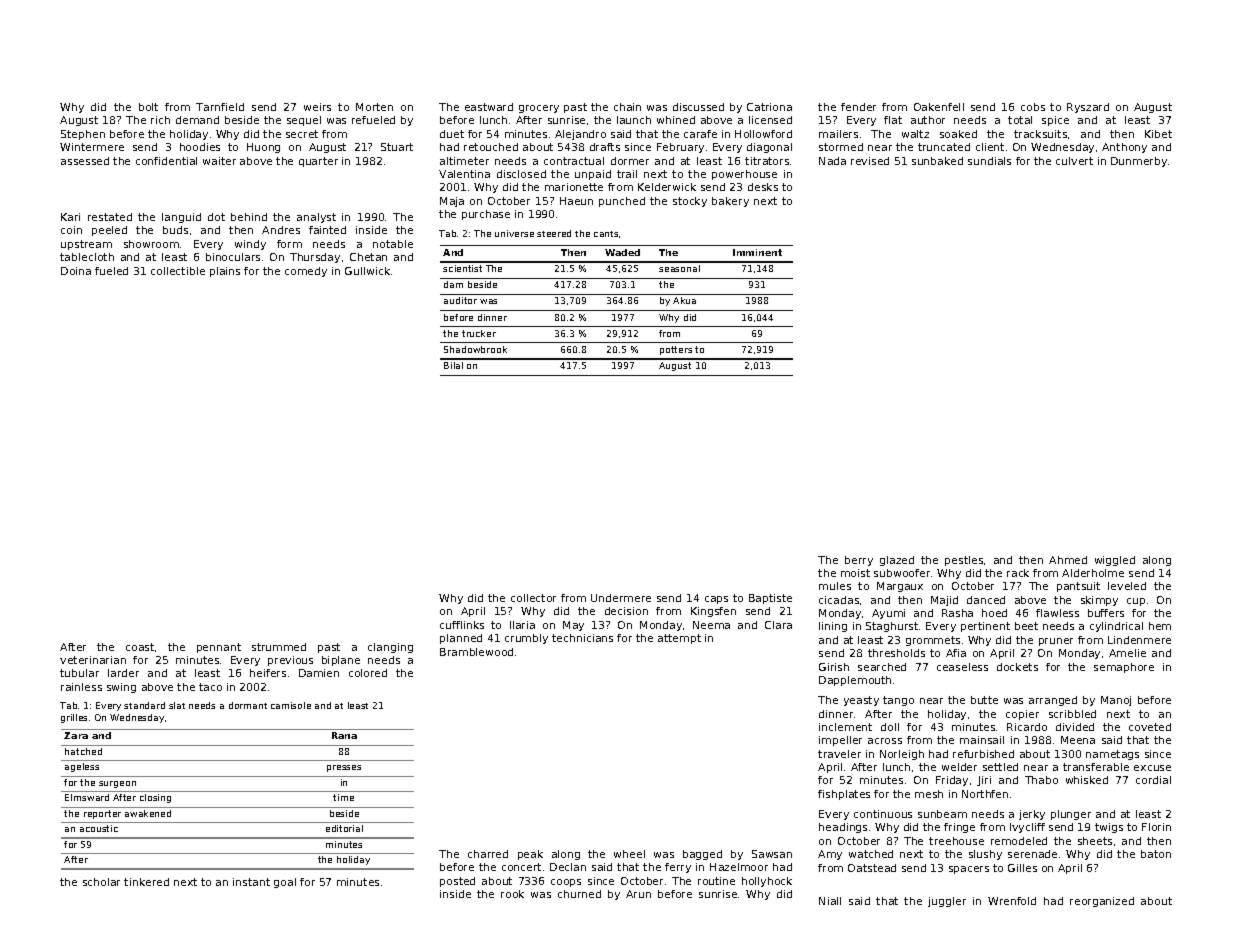 This screenshot has width=1233, height=952. Describe the element at coordinates (893, 120) in the screenshot. I see `flat` at that location.
